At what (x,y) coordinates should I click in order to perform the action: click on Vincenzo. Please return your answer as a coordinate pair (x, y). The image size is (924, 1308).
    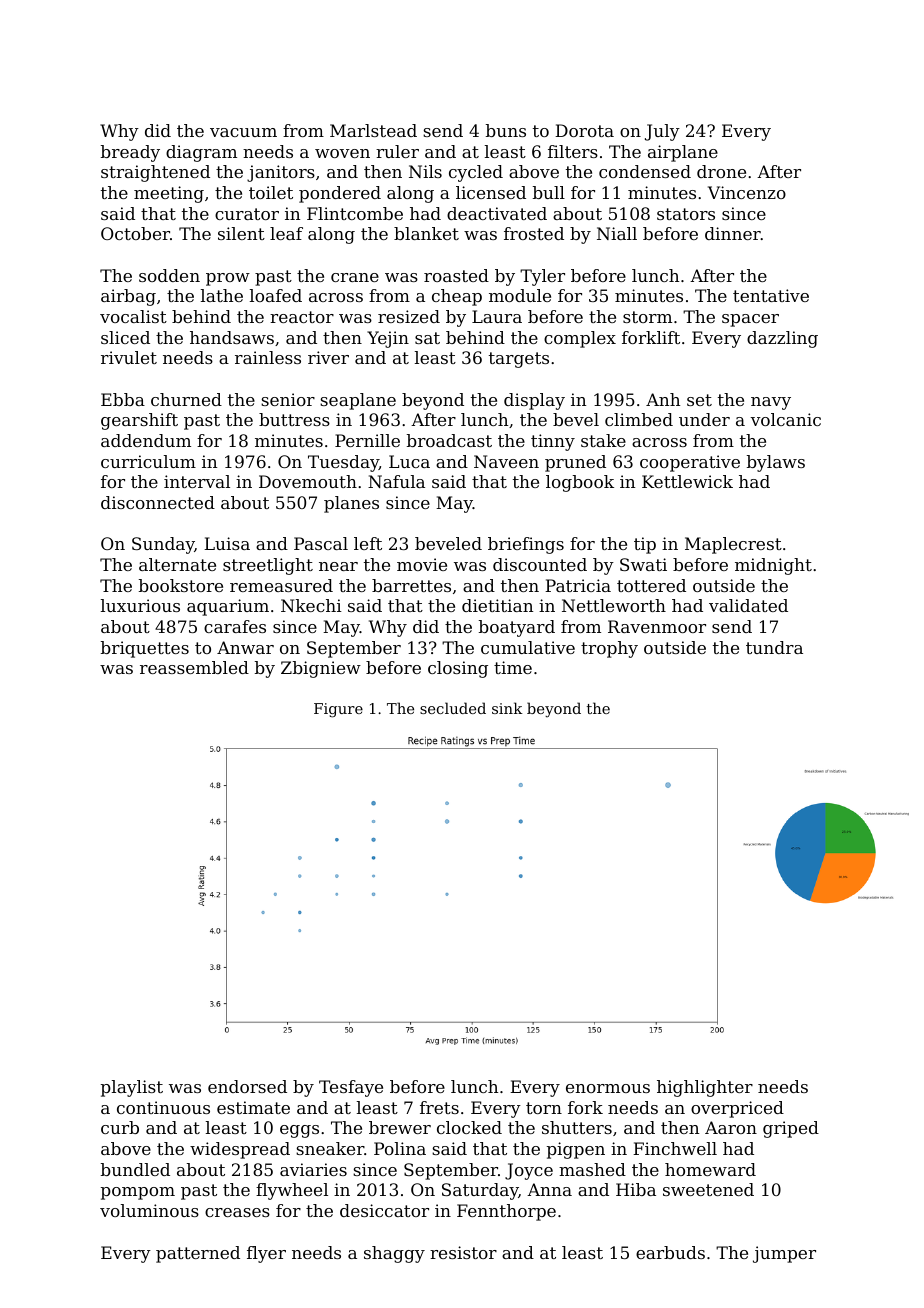
    Looking at the image, I should click on (747, 192).
